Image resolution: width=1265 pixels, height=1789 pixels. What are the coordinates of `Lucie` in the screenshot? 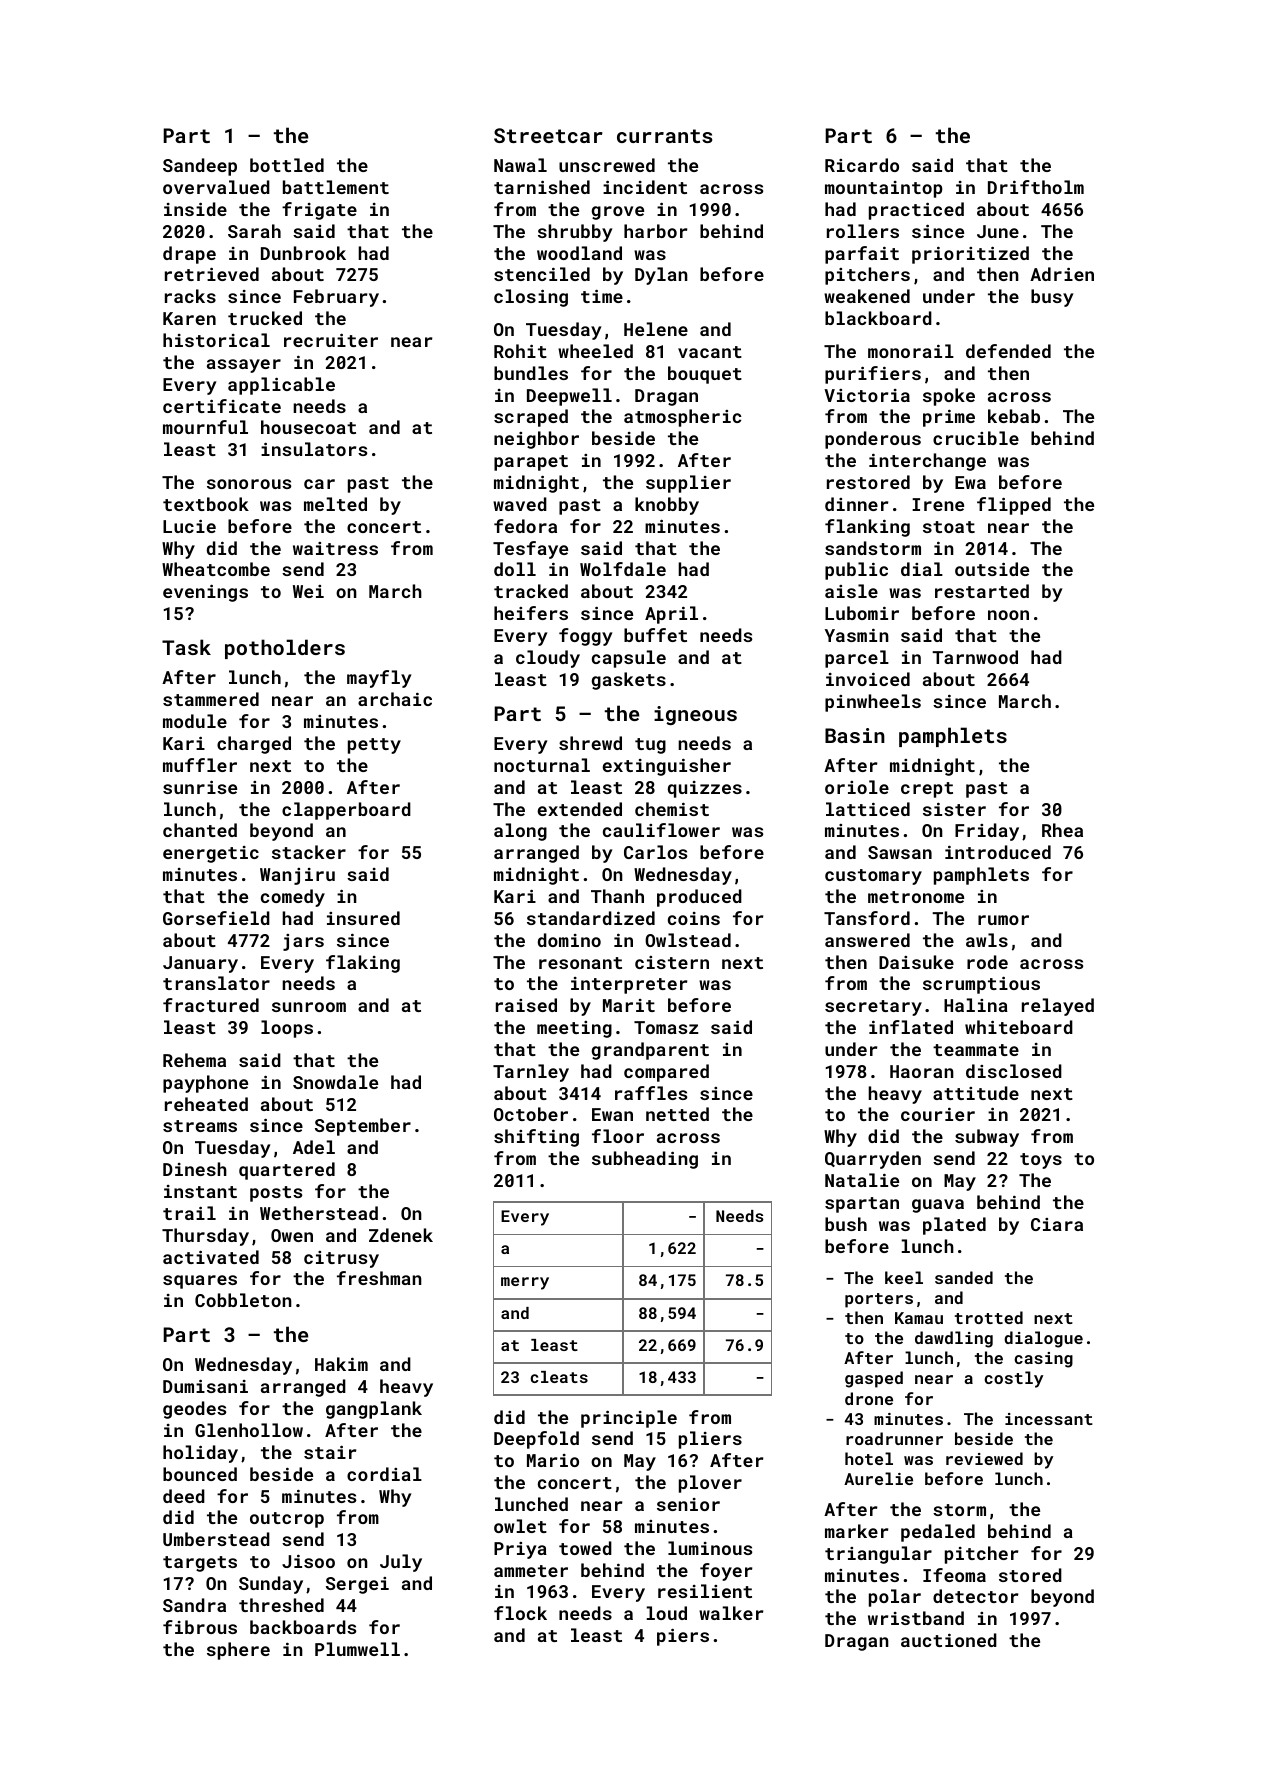 It's located at (189, 526).
